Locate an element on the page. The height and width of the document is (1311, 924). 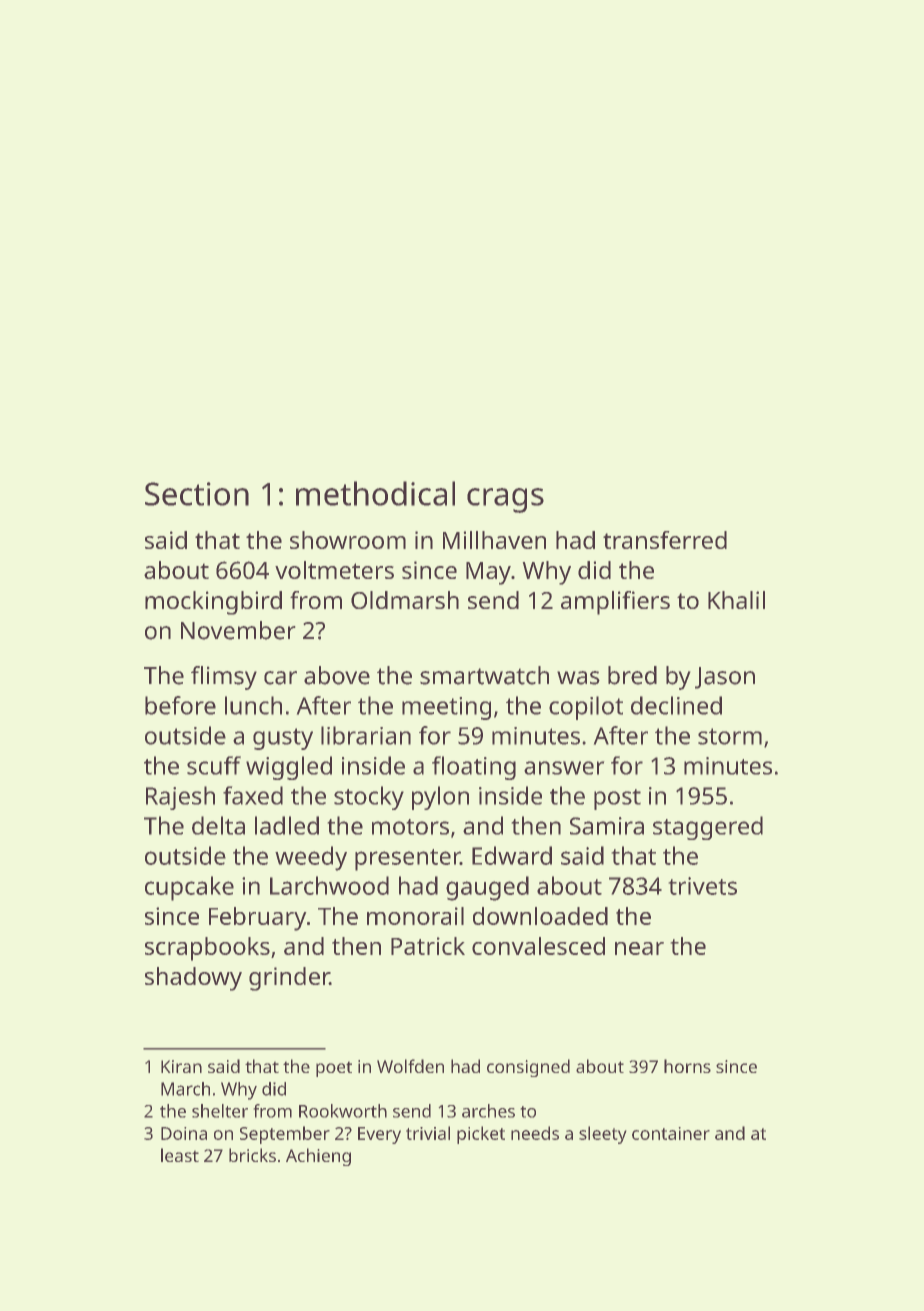
Wolfden is located at coordinates (410, 1066).
